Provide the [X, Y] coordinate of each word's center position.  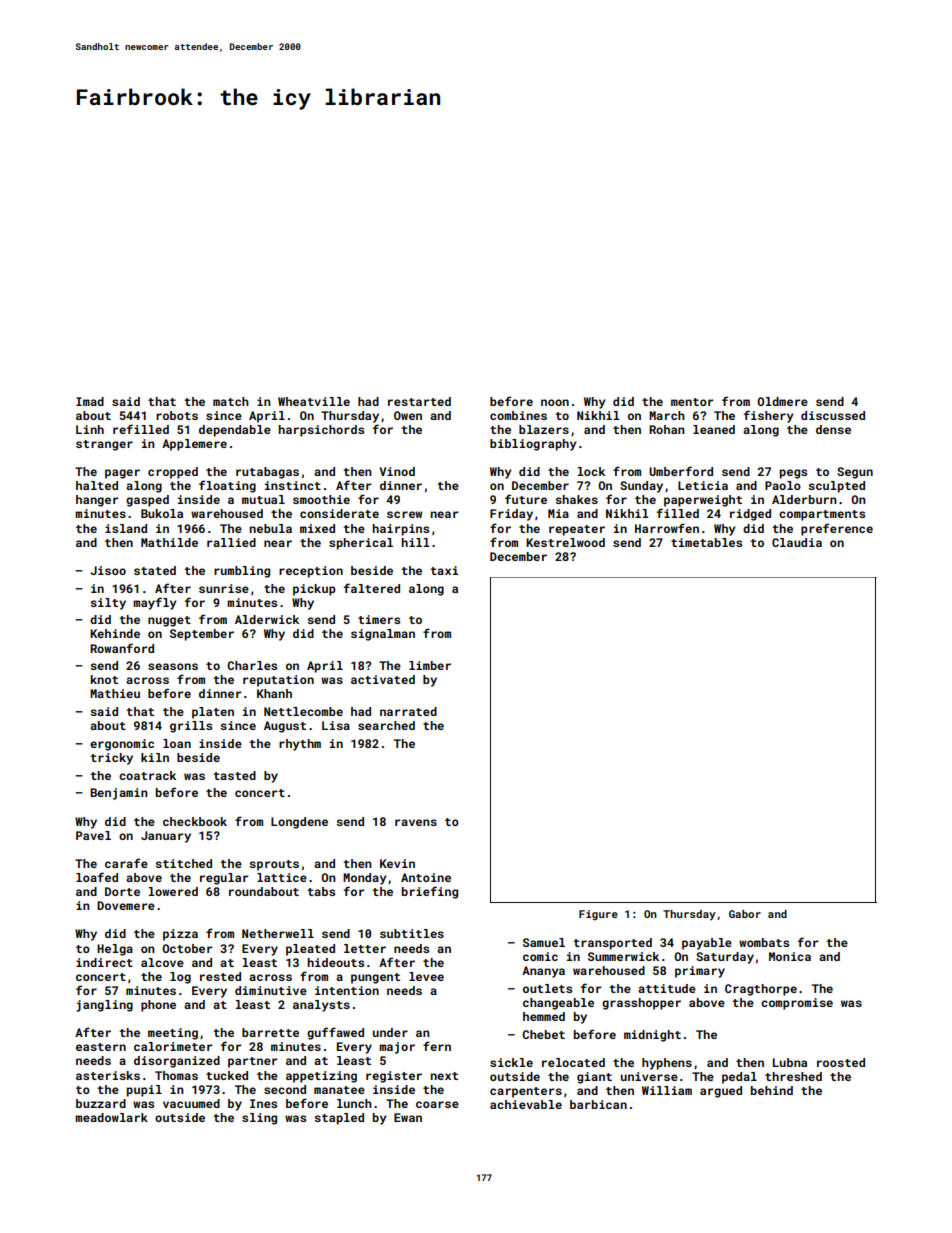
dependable [235, 431]
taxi [444, 570]
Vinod [397, 471]
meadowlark [111, 1117]
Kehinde [115, 633]
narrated [408, 711]
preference [837, 529]
